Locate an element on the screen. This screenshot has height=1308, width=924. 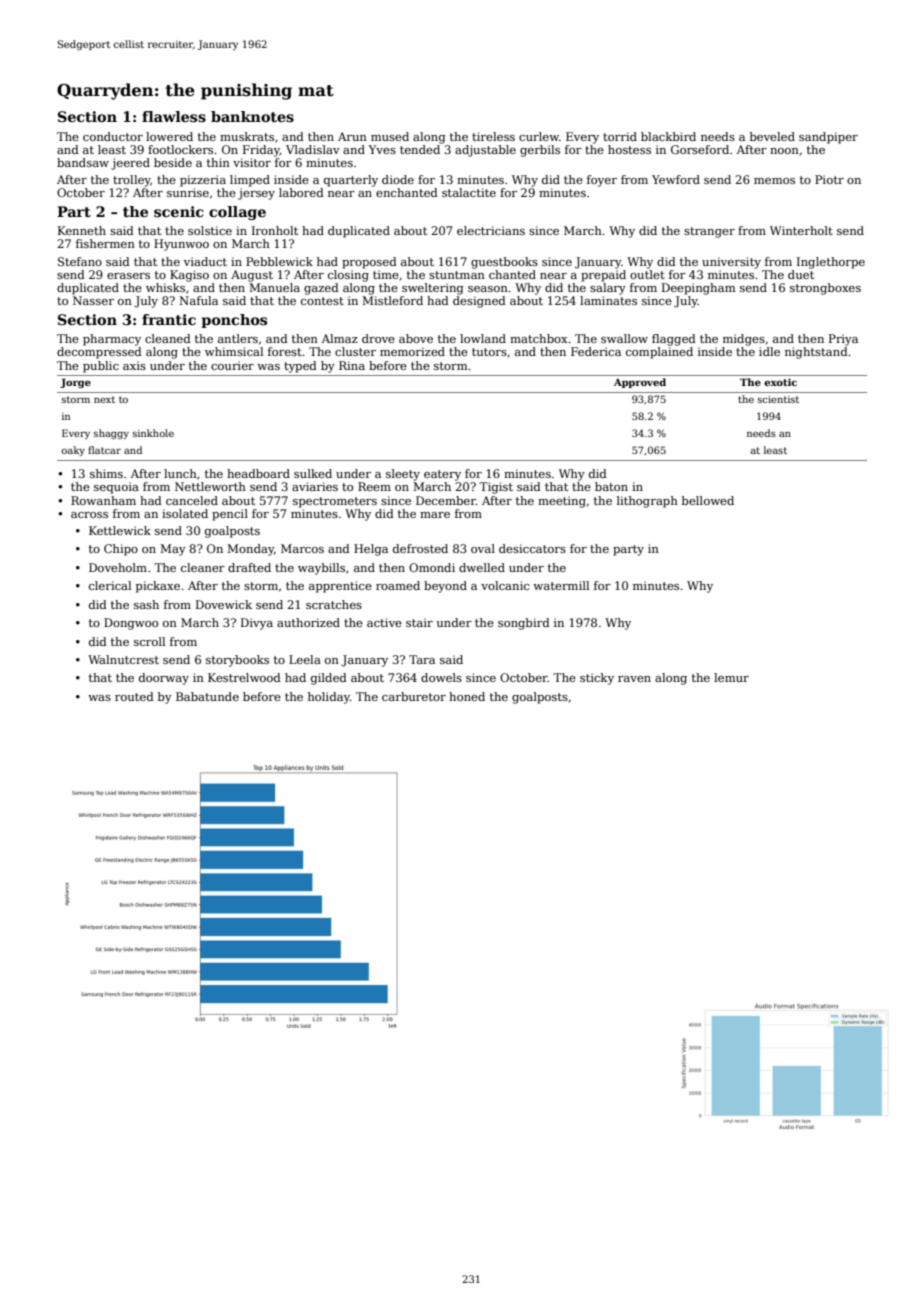
university is located at coordinates (731, 263).
